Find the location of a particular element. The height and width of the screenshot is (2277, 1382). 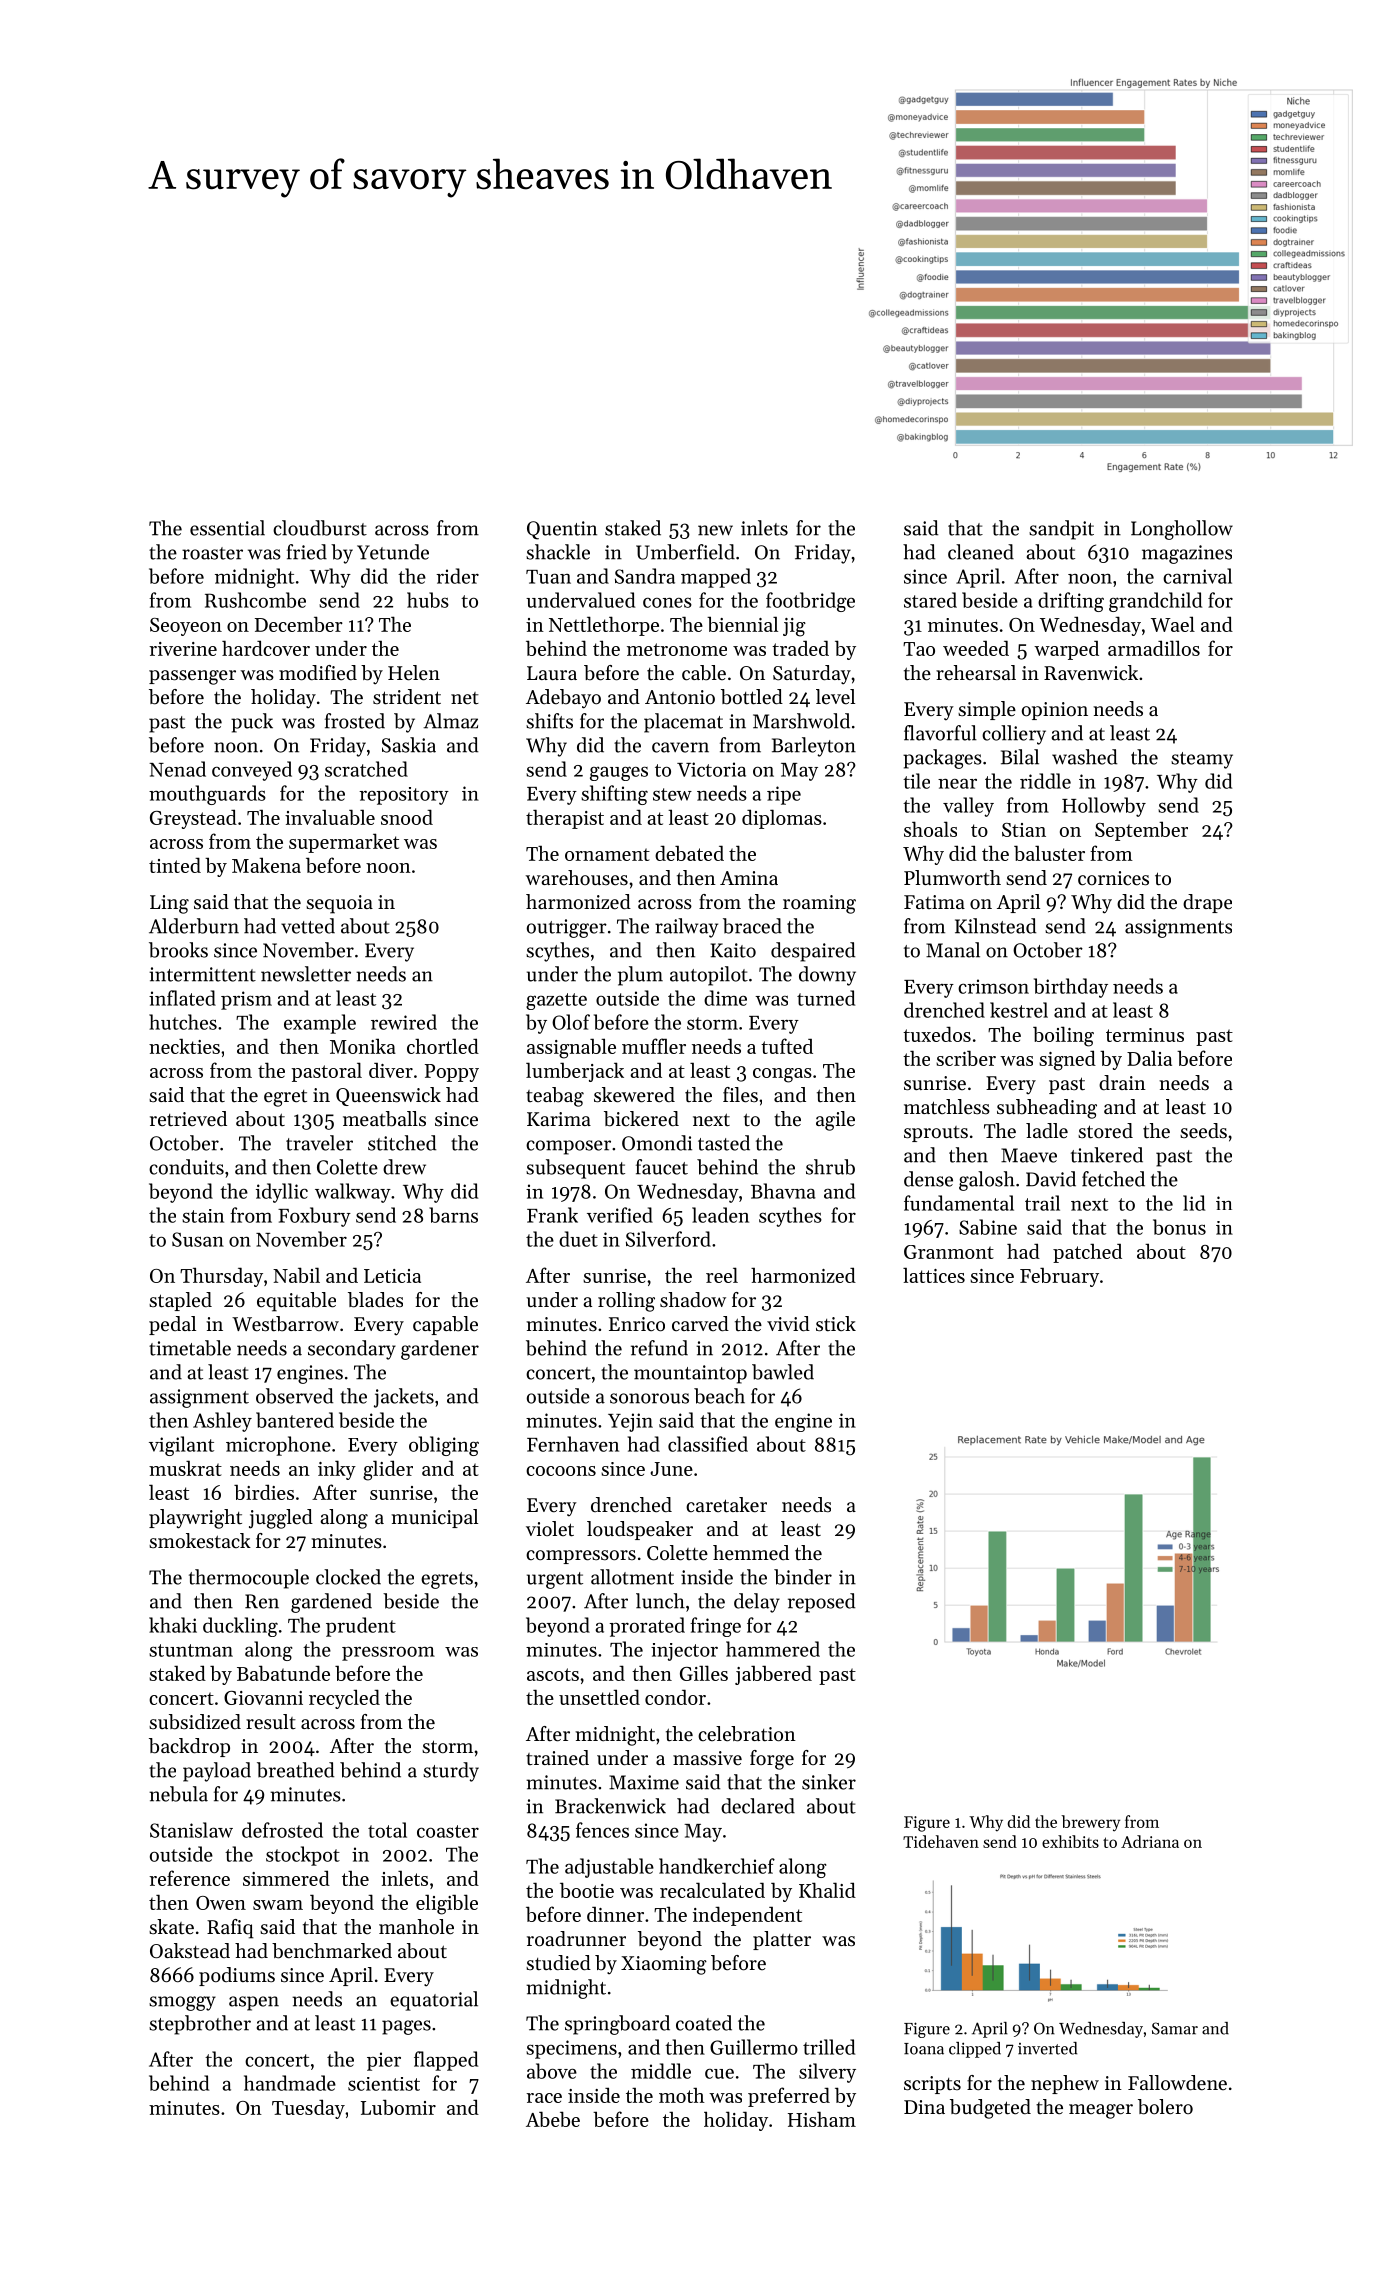

brooks is located at coordinates (178, 950).
